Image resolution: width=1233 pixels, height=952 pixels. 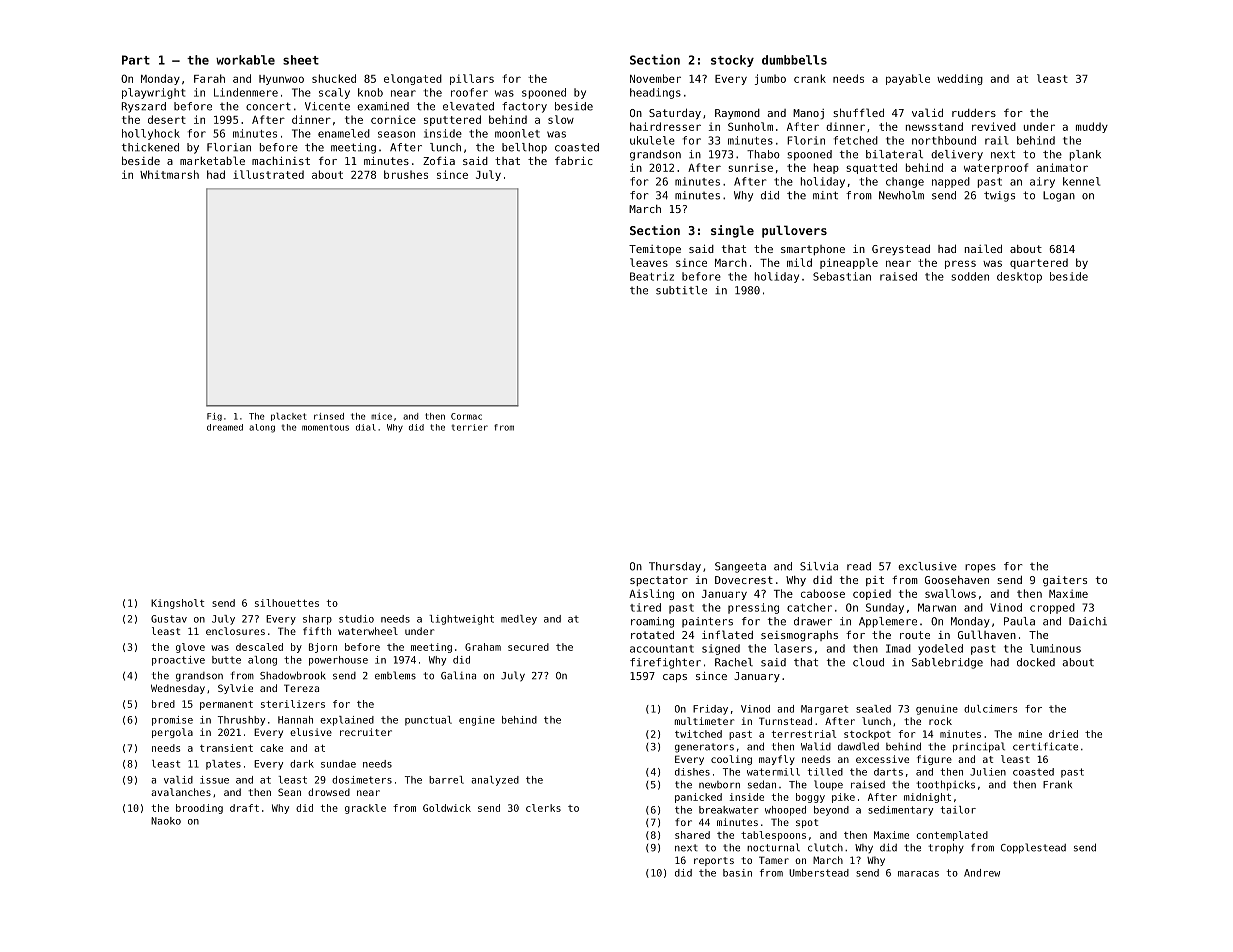 What do you see at coordinates (732, 61) in the document?
I see `stocky` at bounding box center [732, 61].
